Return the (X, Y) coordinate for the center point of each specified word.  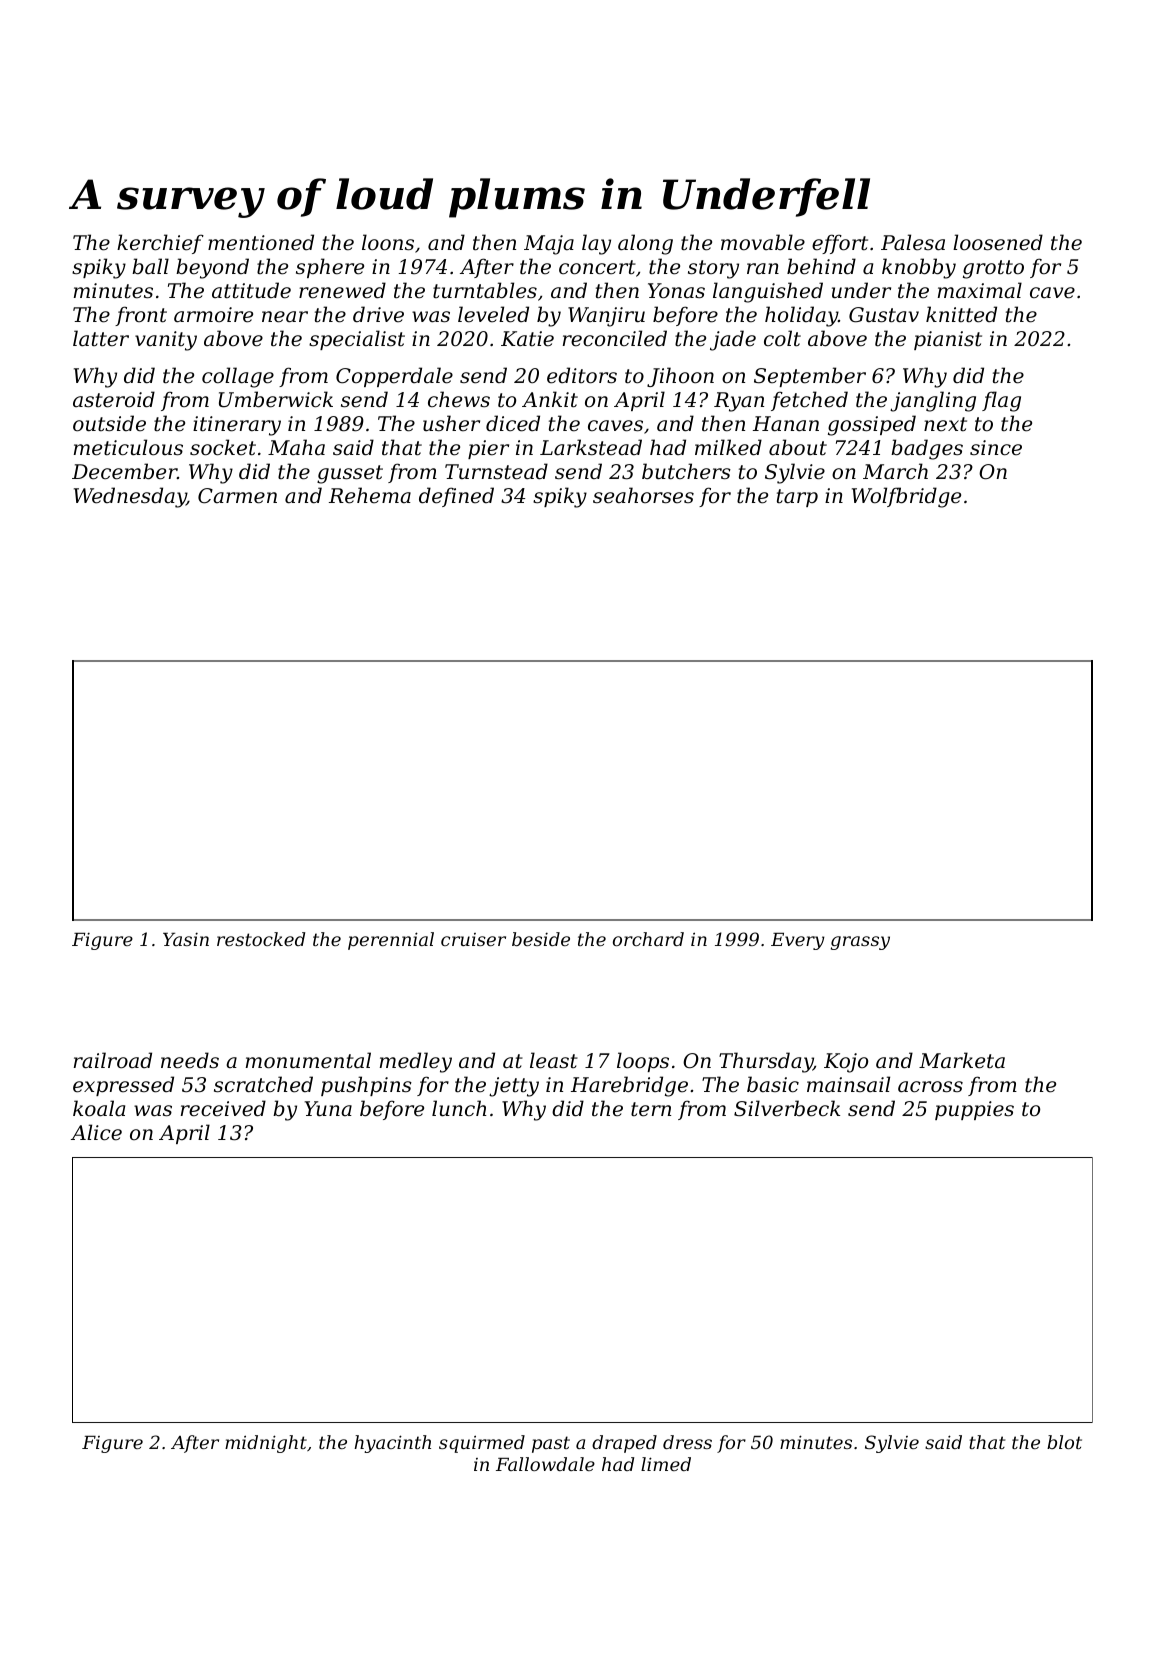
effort (840, 244)
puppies (974, 1110)
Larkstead (591, 447)
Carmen (237, 496)
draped (624, 1444)
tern (651, 1109)
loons (388, 242)
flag (1001, 401)
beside (541, 939)
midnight (266, 1444)
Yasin (186, 939)
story (713, 269)
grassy (860, 943)
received (223, 1108)
